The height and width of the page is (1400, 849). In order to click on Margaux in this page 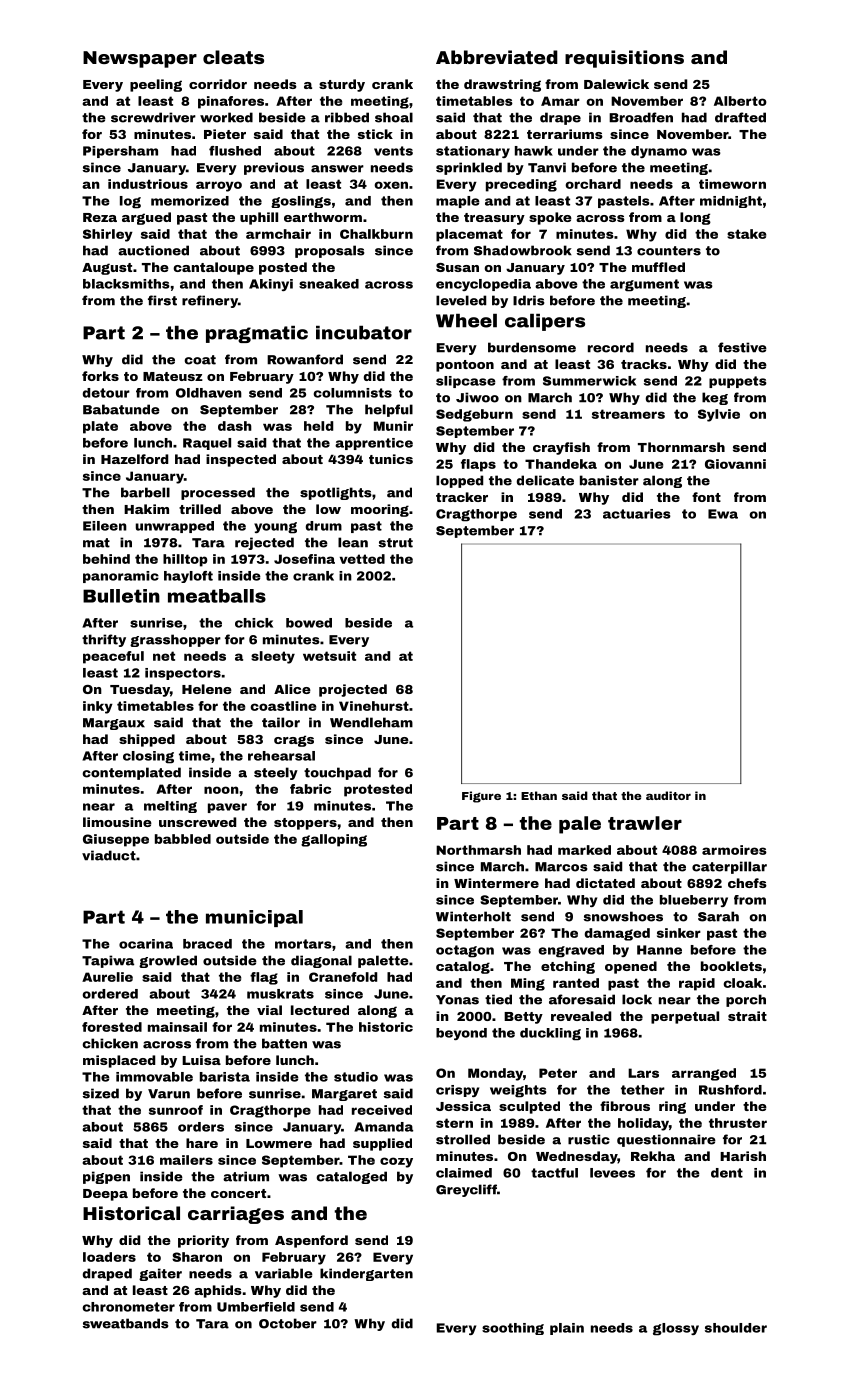, I will do `click(114, 724)`.
